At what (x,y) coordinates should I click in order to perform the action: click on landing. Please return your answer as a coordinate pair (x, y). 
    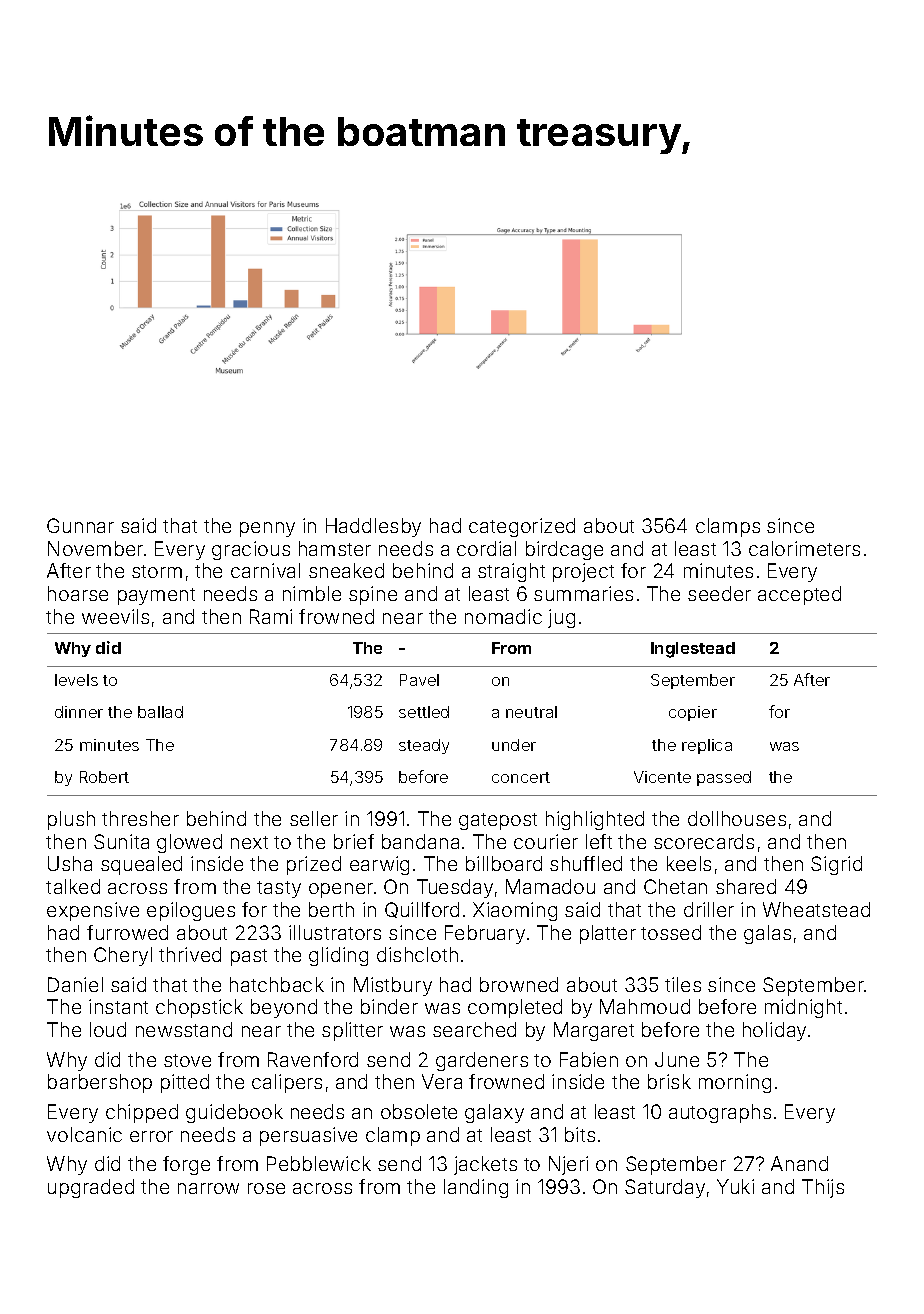
    Looking at the image, I should click on (476, 1188).
